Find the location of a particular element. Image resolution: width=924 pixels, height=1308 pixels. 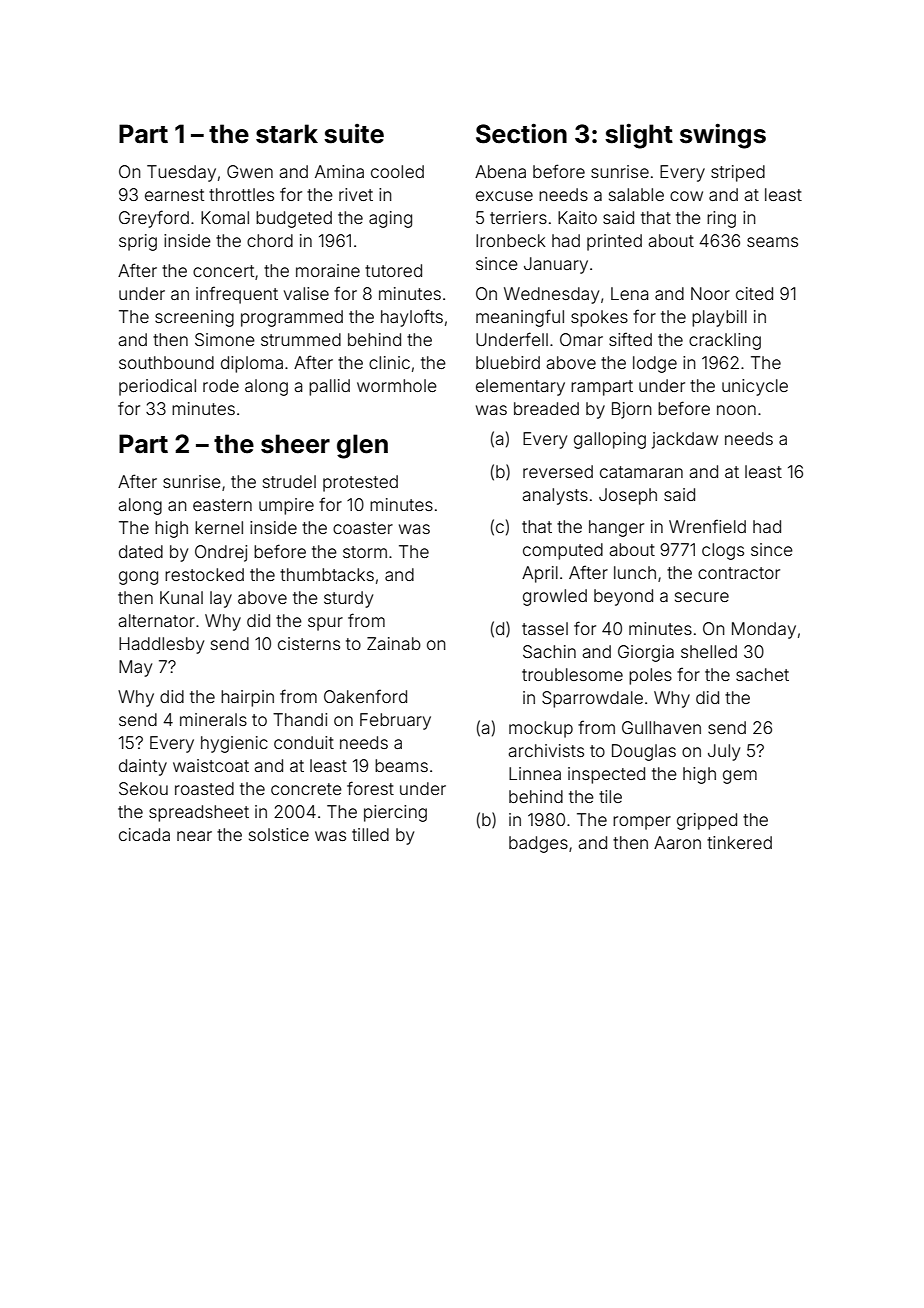

Tuesday is located at coordinates (181, 173).
